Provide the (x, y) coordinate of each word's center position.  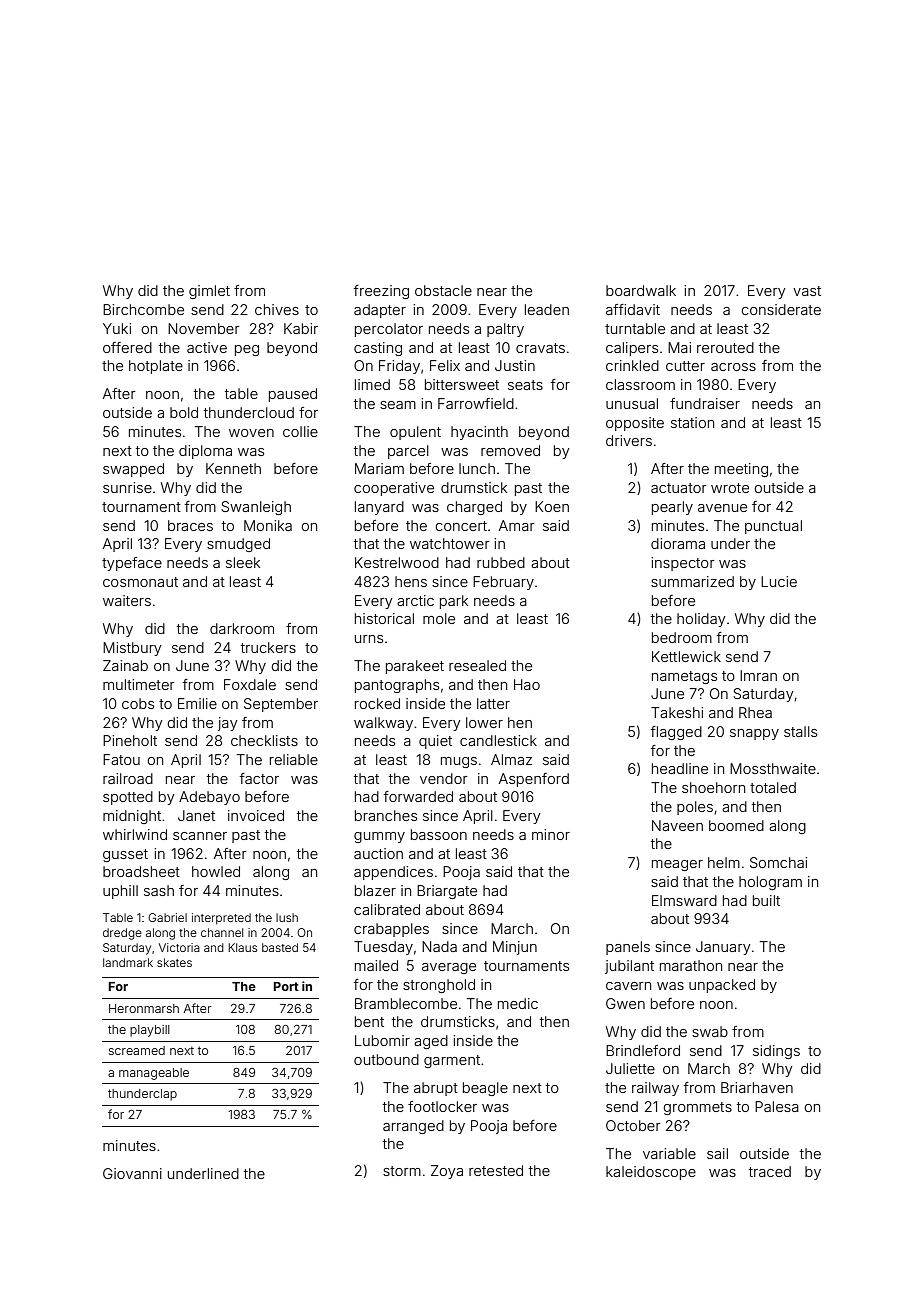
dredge (122, 934)
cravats (540, 348)
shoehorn (713, 787)
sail (717, 1153)
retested (496, 1170)
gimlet (209, 292)
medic (518, 1003)
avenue (722, 508)
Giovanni (132, 1173)
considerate (781, 309)
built (766, 900)
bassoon (439, 834)
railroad (128, 778)
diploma (205, 452)
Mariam (379, 468)
